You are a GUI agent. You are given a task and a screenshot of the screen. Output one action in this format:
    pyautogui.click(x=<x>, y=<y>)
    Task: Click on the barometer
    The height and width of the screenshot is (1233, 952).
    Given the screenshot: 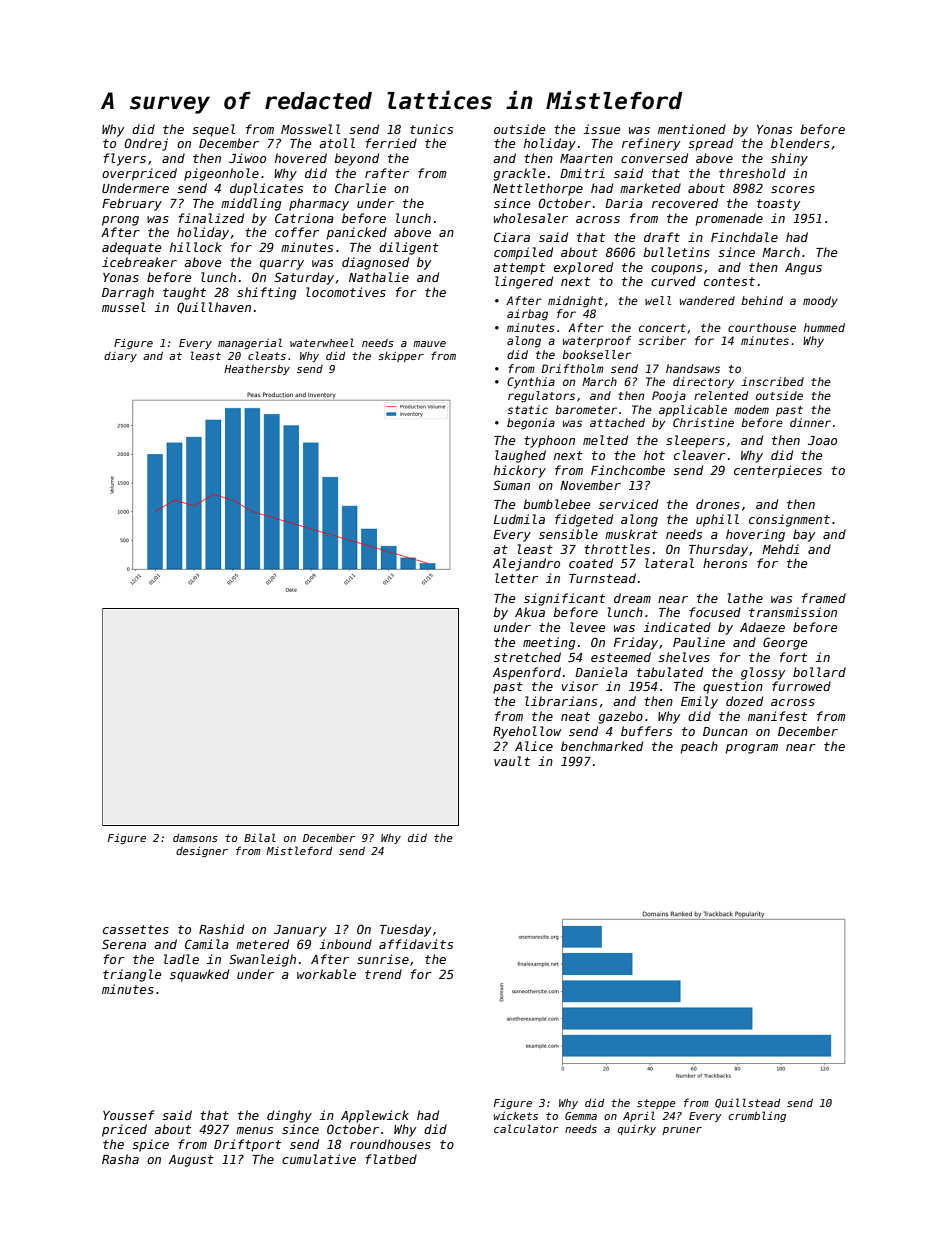 What is the action you would take?
    pyautogui.click(x=586, y=409)
